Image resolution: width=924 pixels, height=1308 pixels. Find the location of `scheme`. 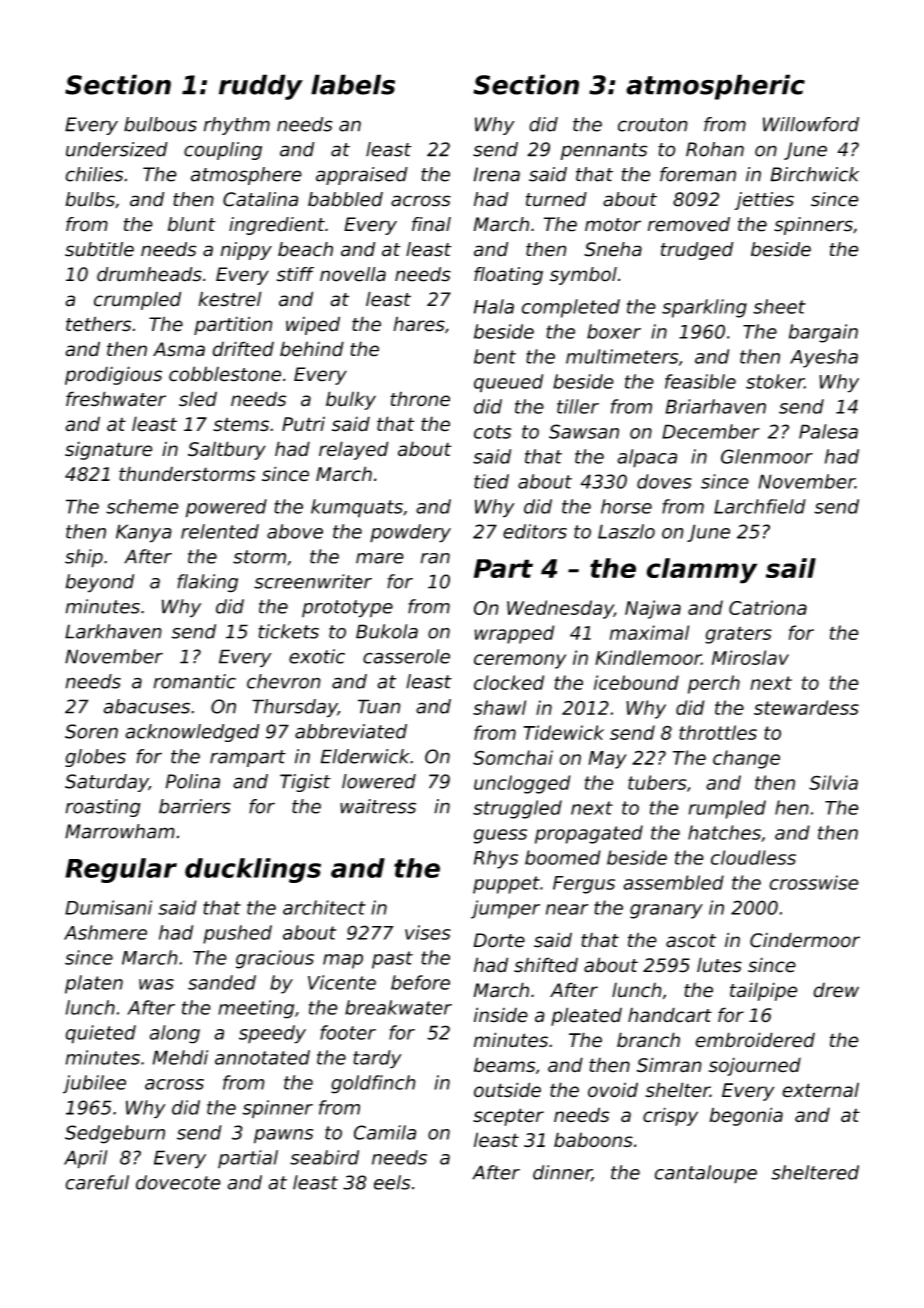

scheme is located at coordinates (142, 506).
